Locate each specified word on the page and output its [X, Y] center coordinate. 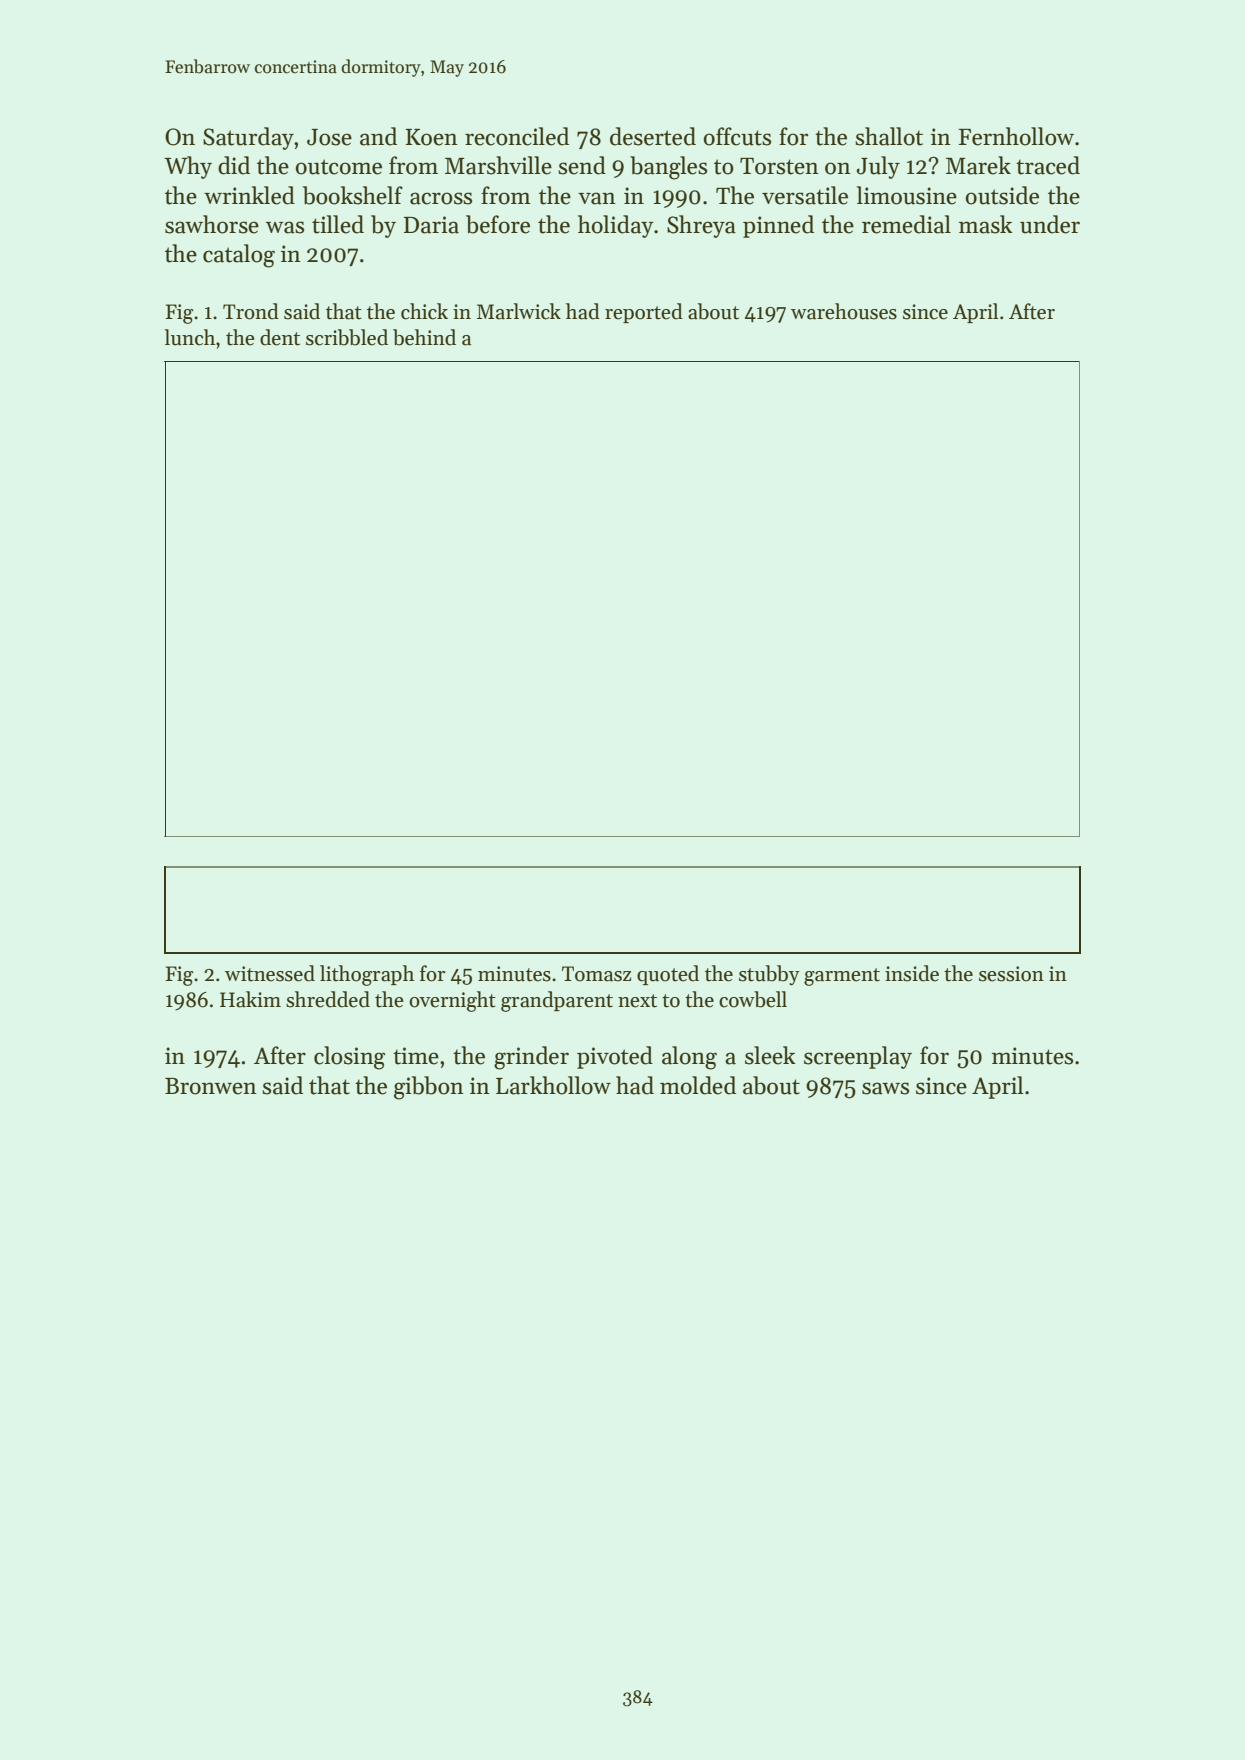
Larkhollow [553, 1085]
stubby [769, 975]
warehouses [844, 311]
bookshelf [353, 195]
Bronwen [211, 1086]
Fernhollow [1016, 136]
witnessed [270, 973]
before [498, 224]
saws [885, 1088]
